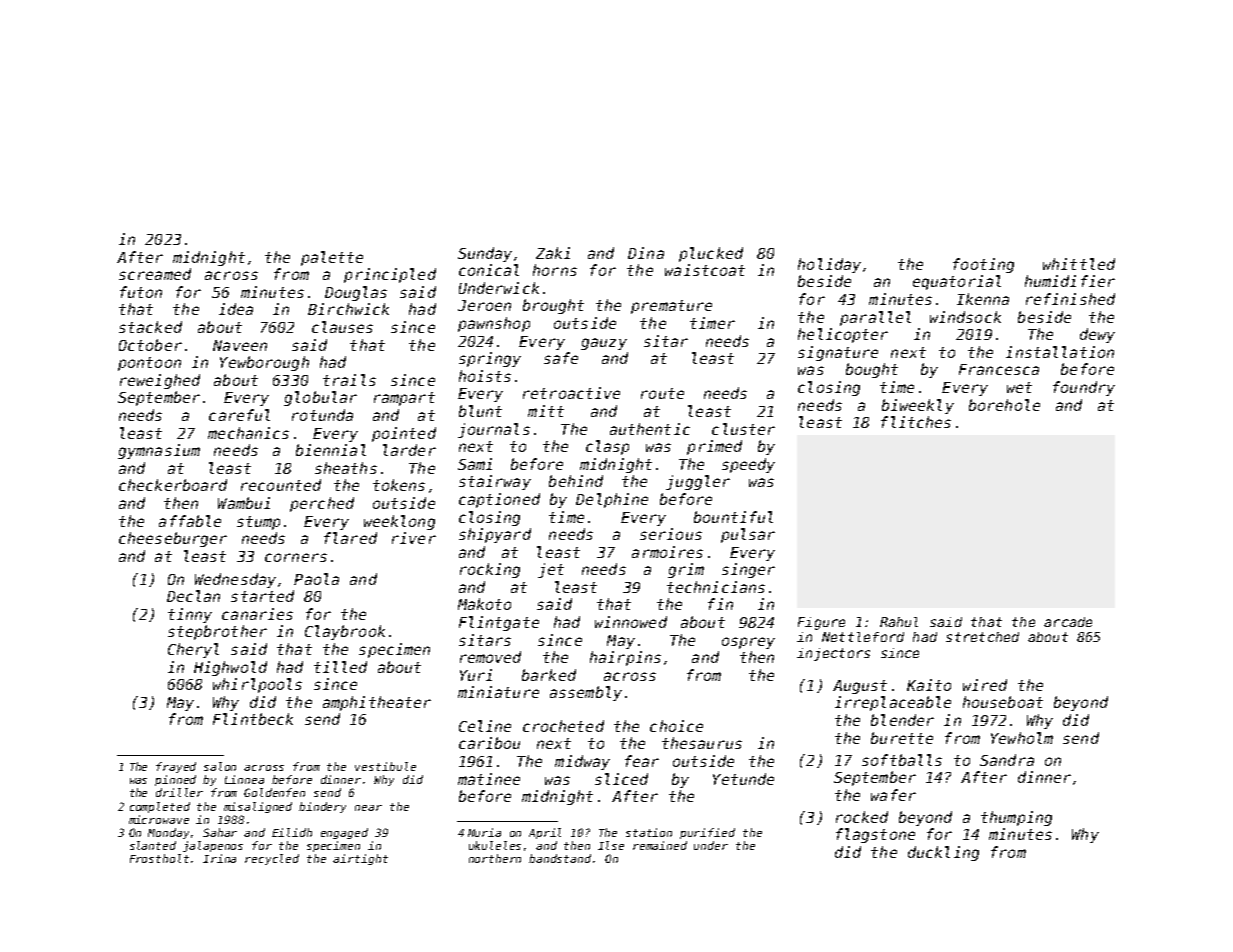  I want to click on Frostholt, so click(159, 858).
